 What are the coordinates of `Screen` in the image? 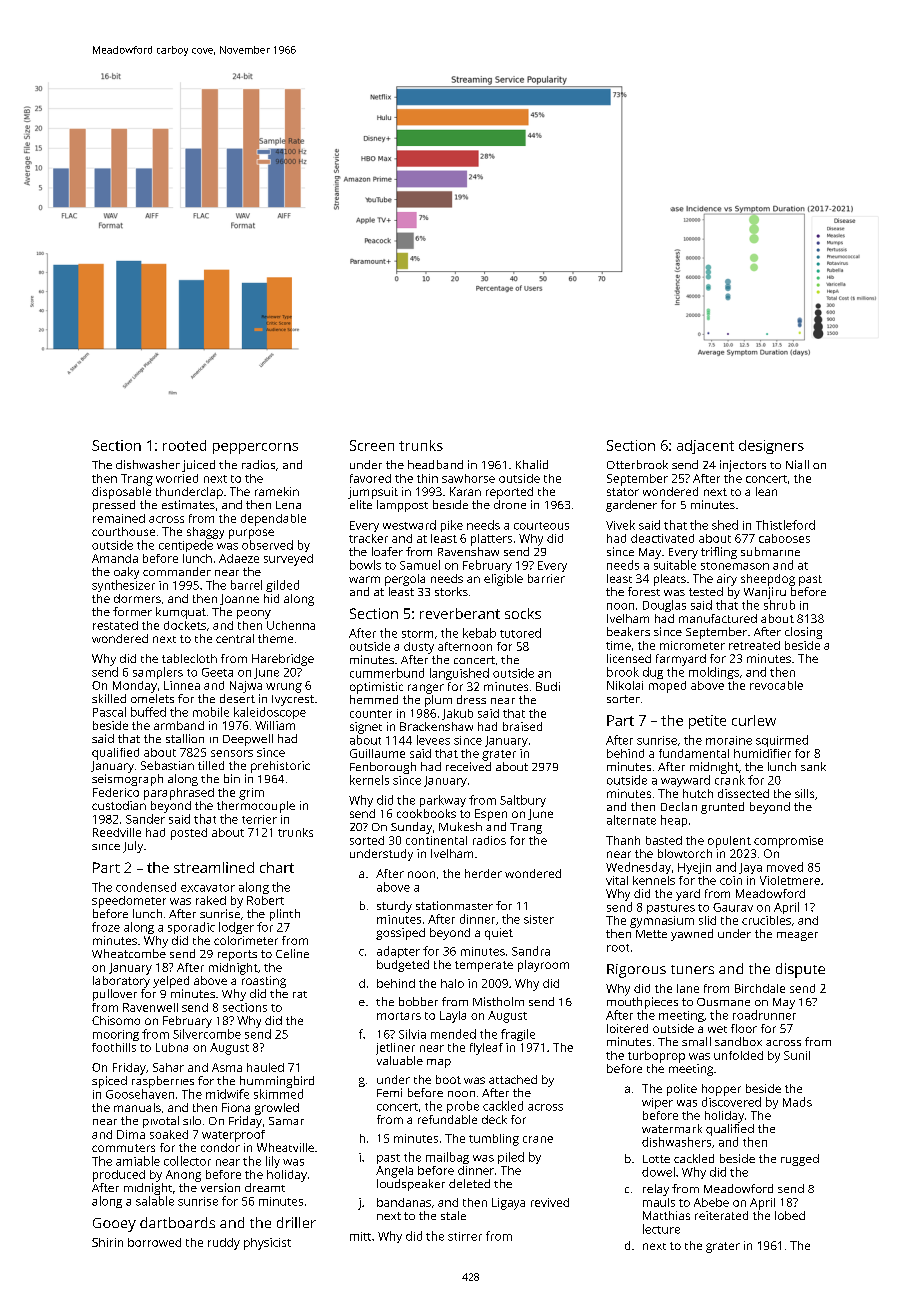 It's located at (372, 445).
